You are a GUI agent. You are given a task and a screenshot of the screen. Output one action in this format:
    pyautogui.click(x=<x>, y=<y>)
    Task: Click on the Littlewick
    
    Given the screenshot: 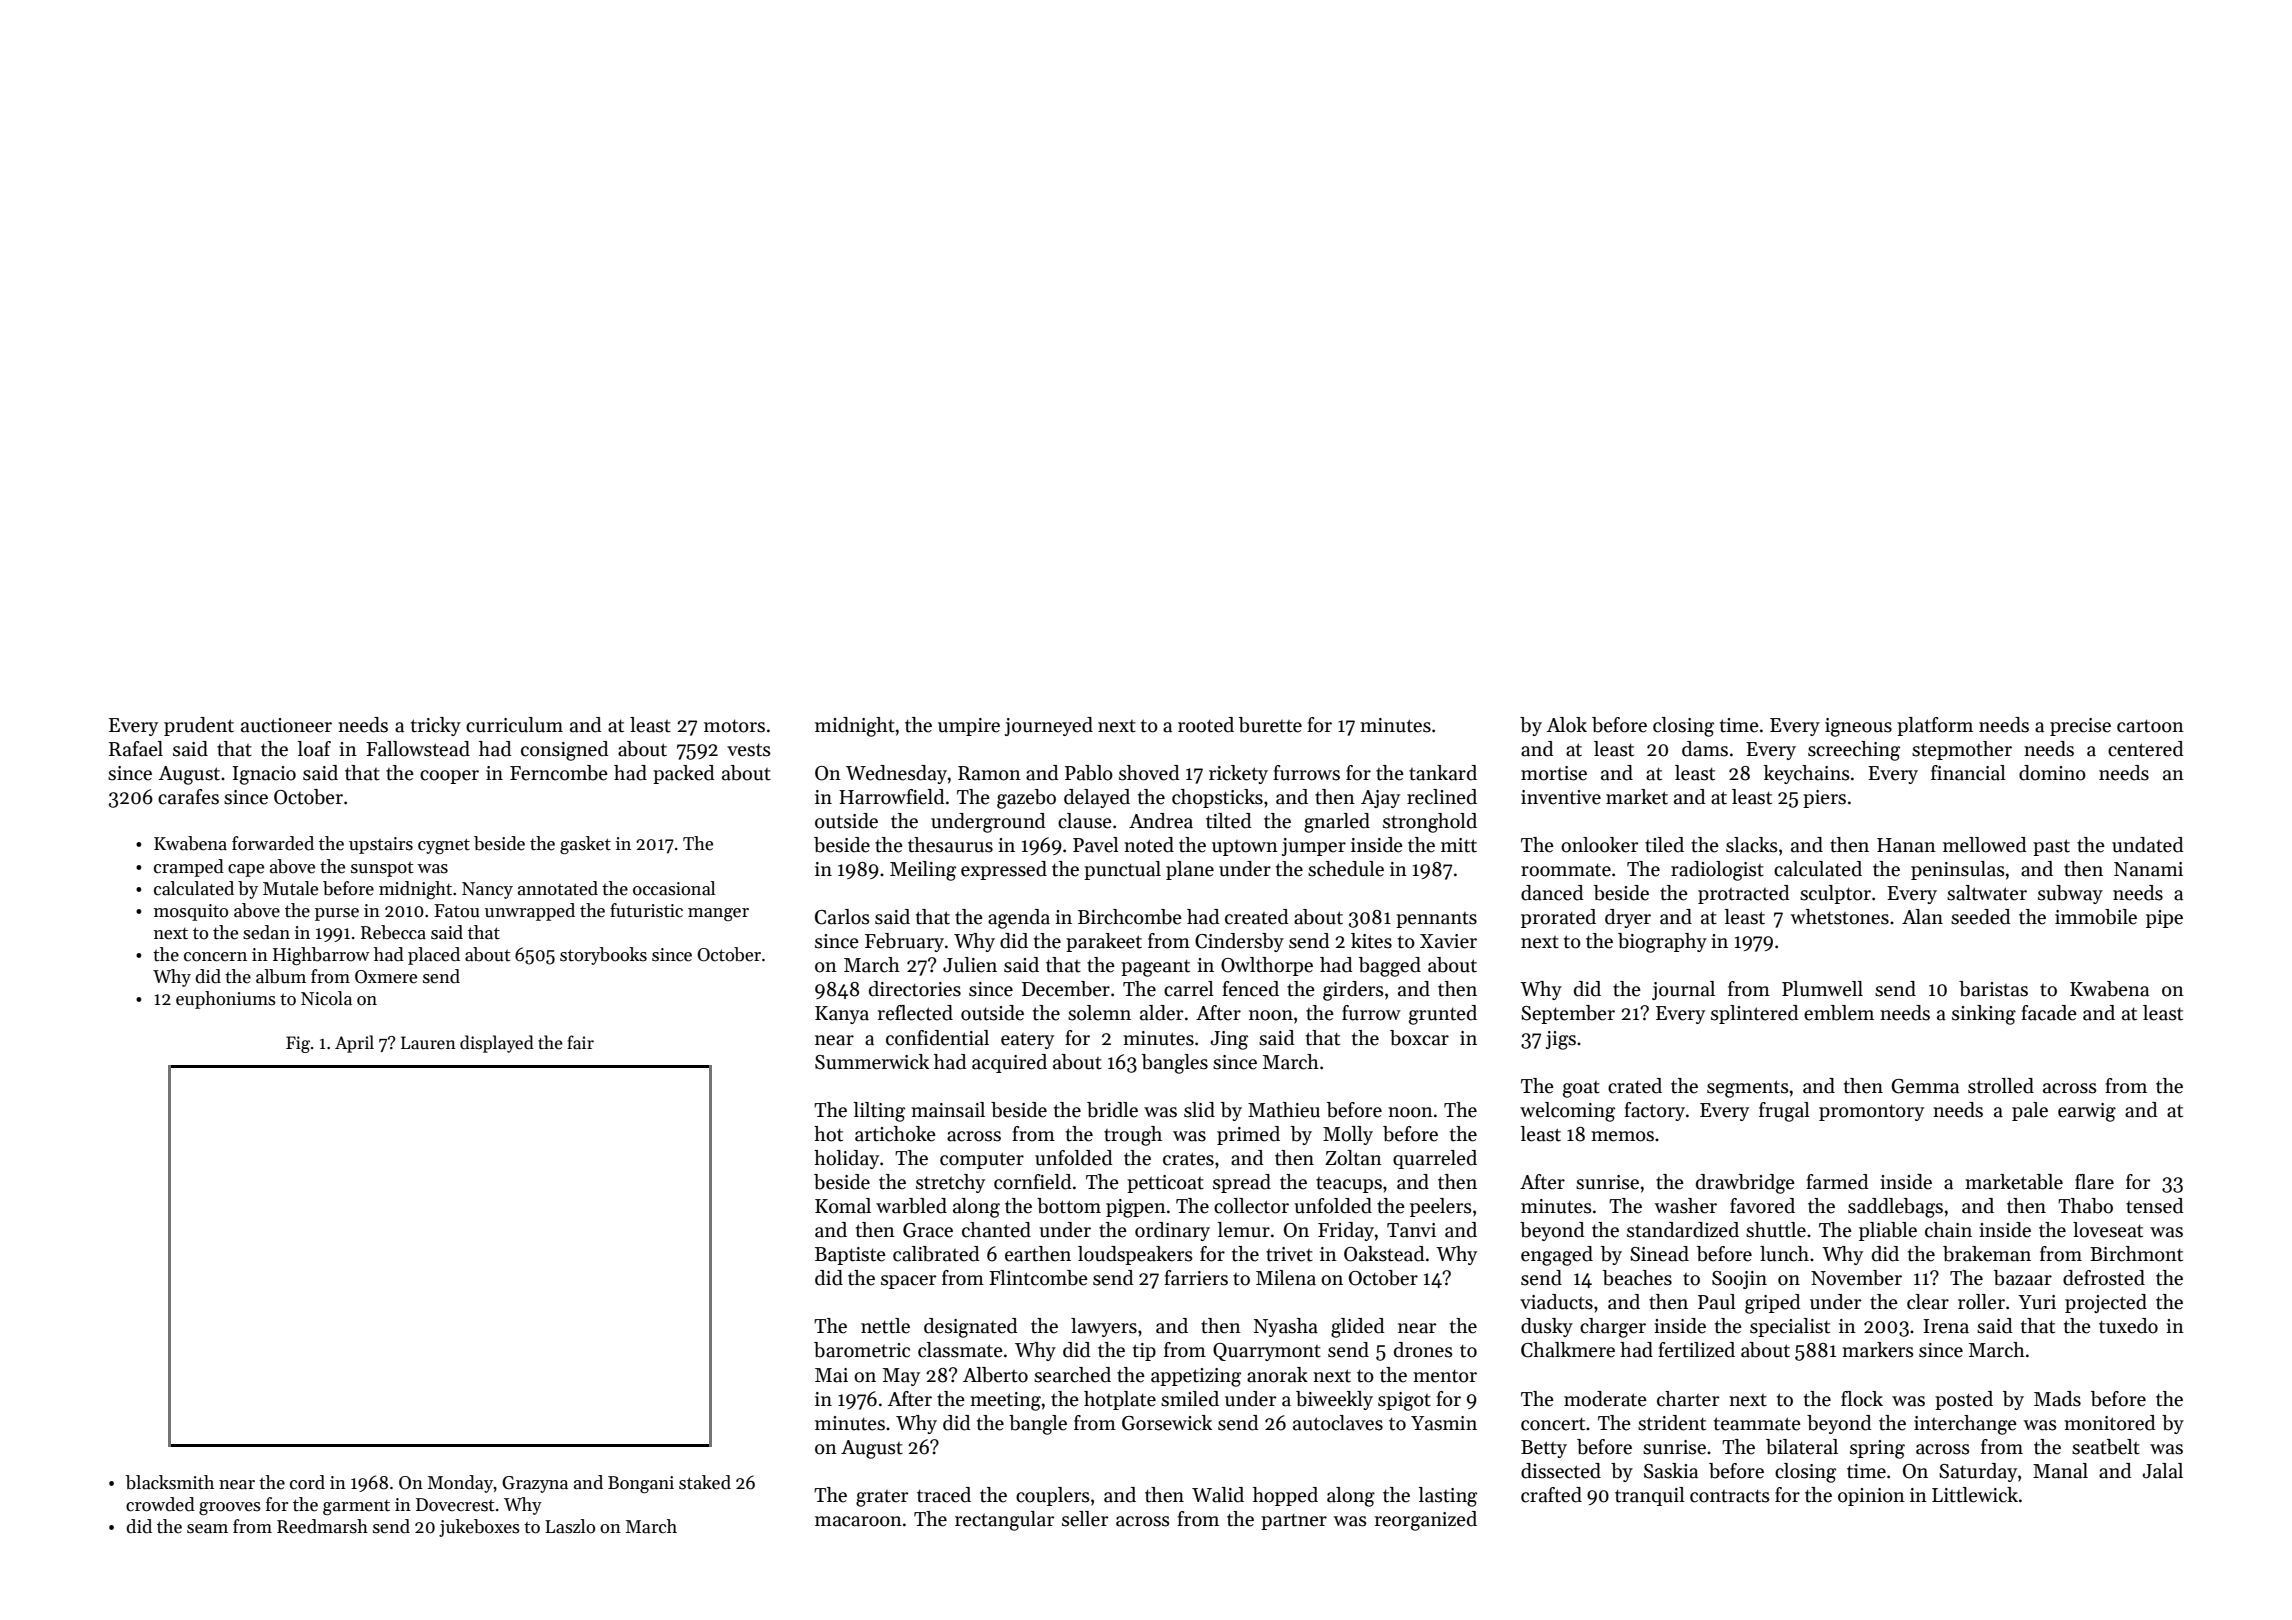 What is the action you would take?
    pyautogui.click(x=1975, y=1495)
